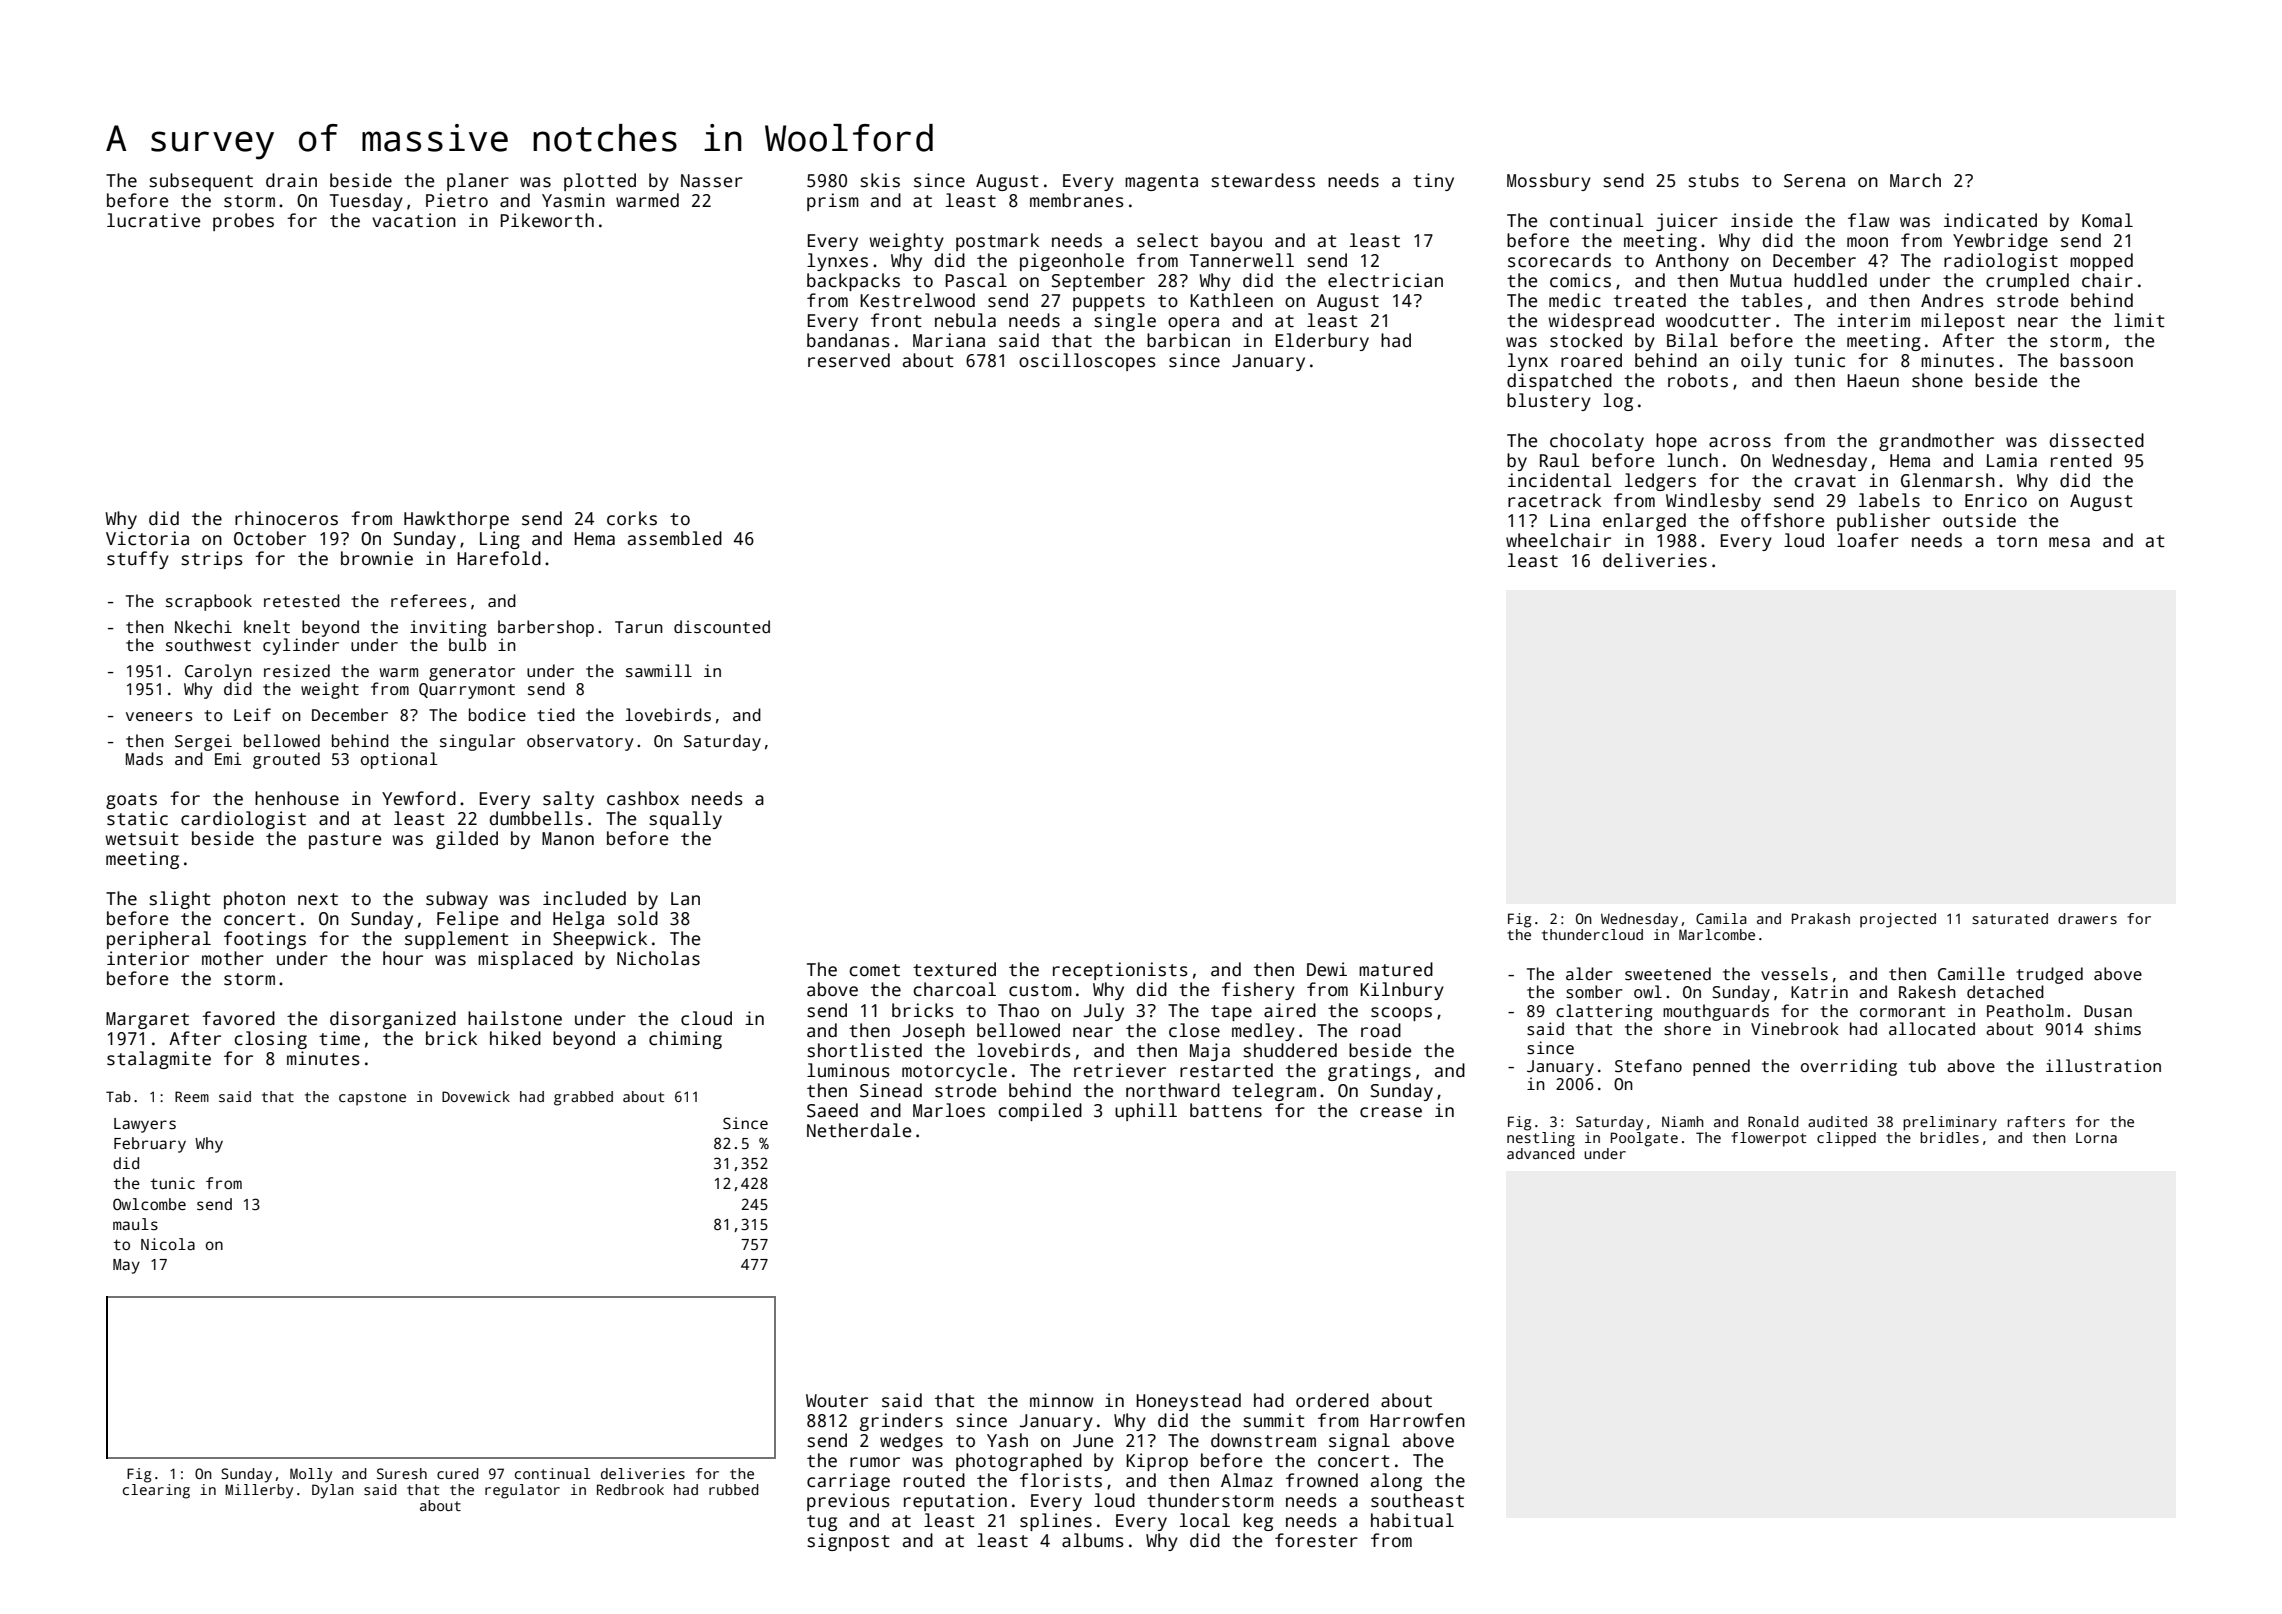 This screenshot has height=1614, width=2282. What do you see at coordinates (1167, 240) in the screenshot?
I see `select` at bounding box center [1167, 240].
